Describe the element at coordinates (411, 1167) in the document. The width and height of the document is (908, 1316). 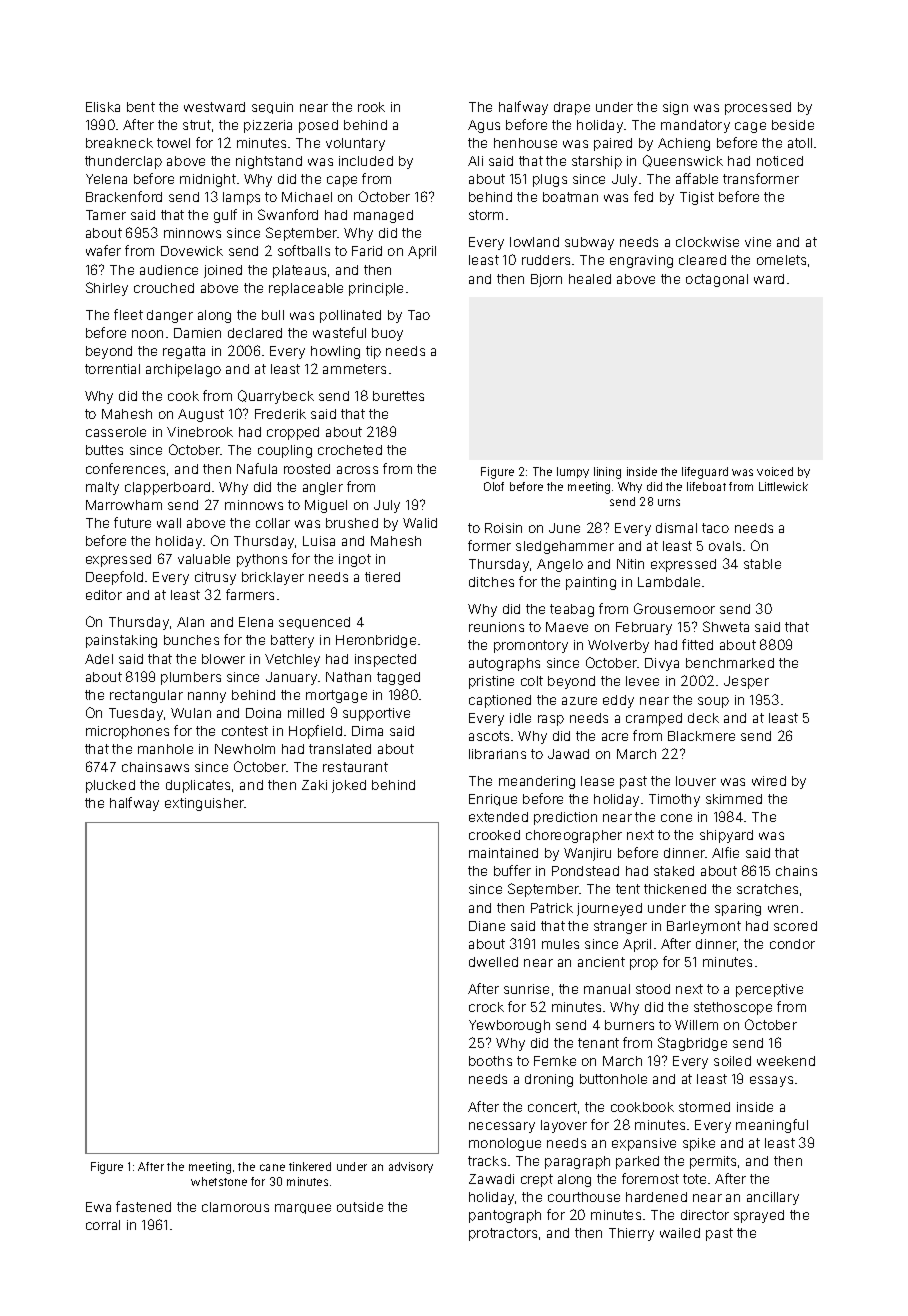
I see `advisory` at that location.
